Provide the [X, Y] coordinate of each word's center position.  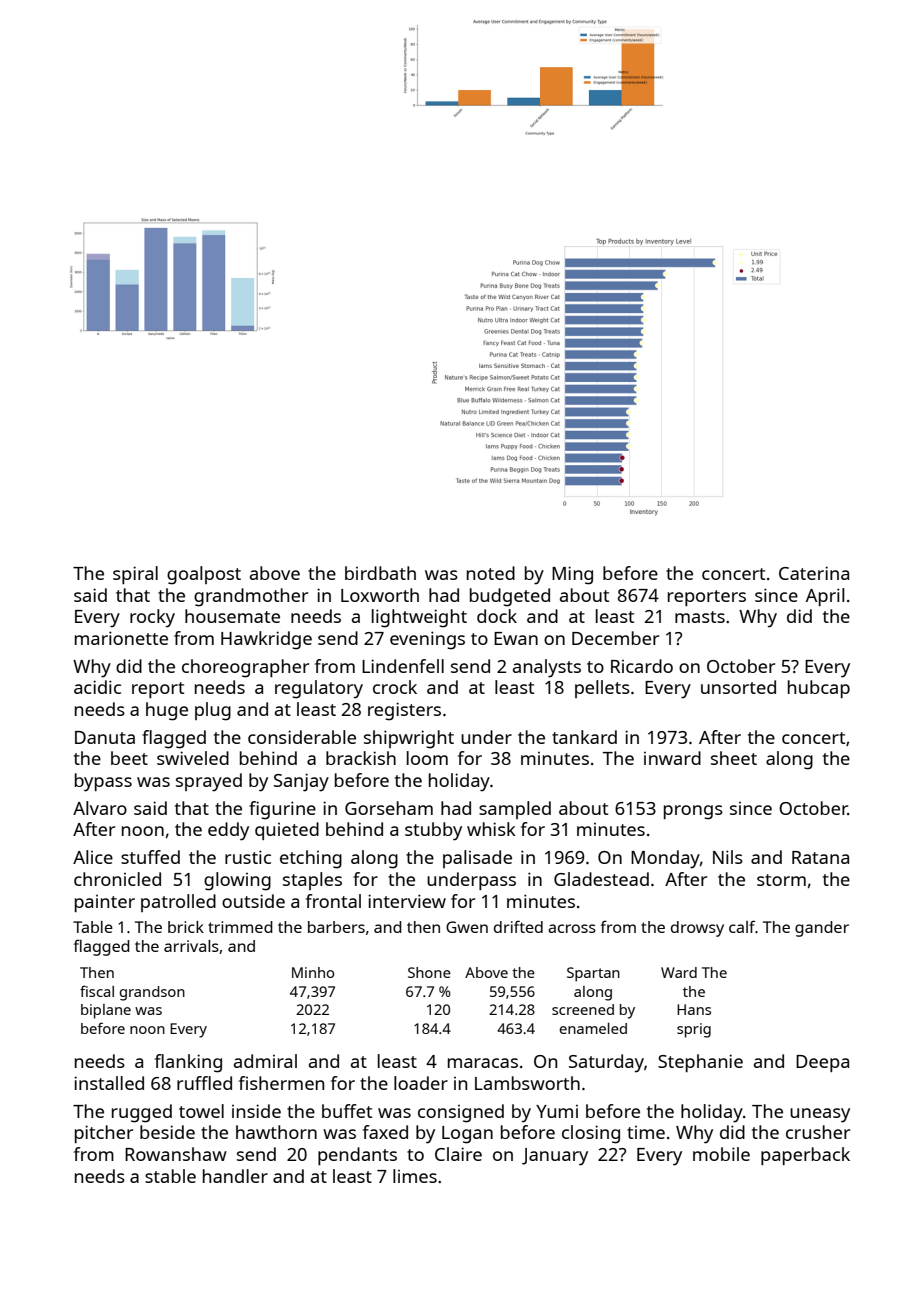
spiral [135, 575]
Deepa [822, 1063]
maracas [483, 1063]
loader [421, 1083]
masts [700, 617]
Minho [313, 972]
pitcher [104, 1134]
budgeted [510, 597]
